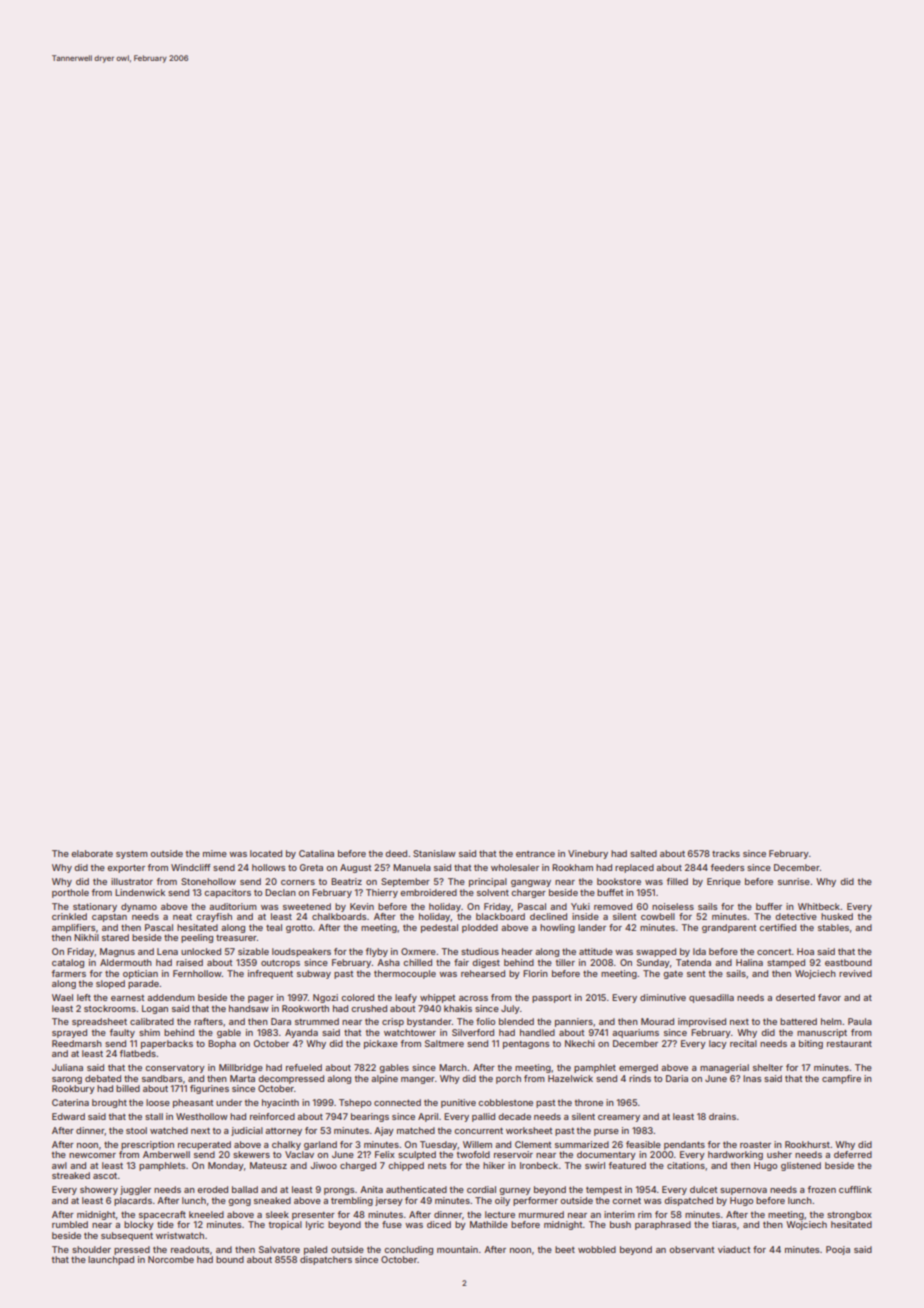 Image resolution: width=924 pixels, height=1308 pixels. What do you see at coordinates (548, 916) in the screenshot?
I see `declined` at bounding box center [548, 916].
